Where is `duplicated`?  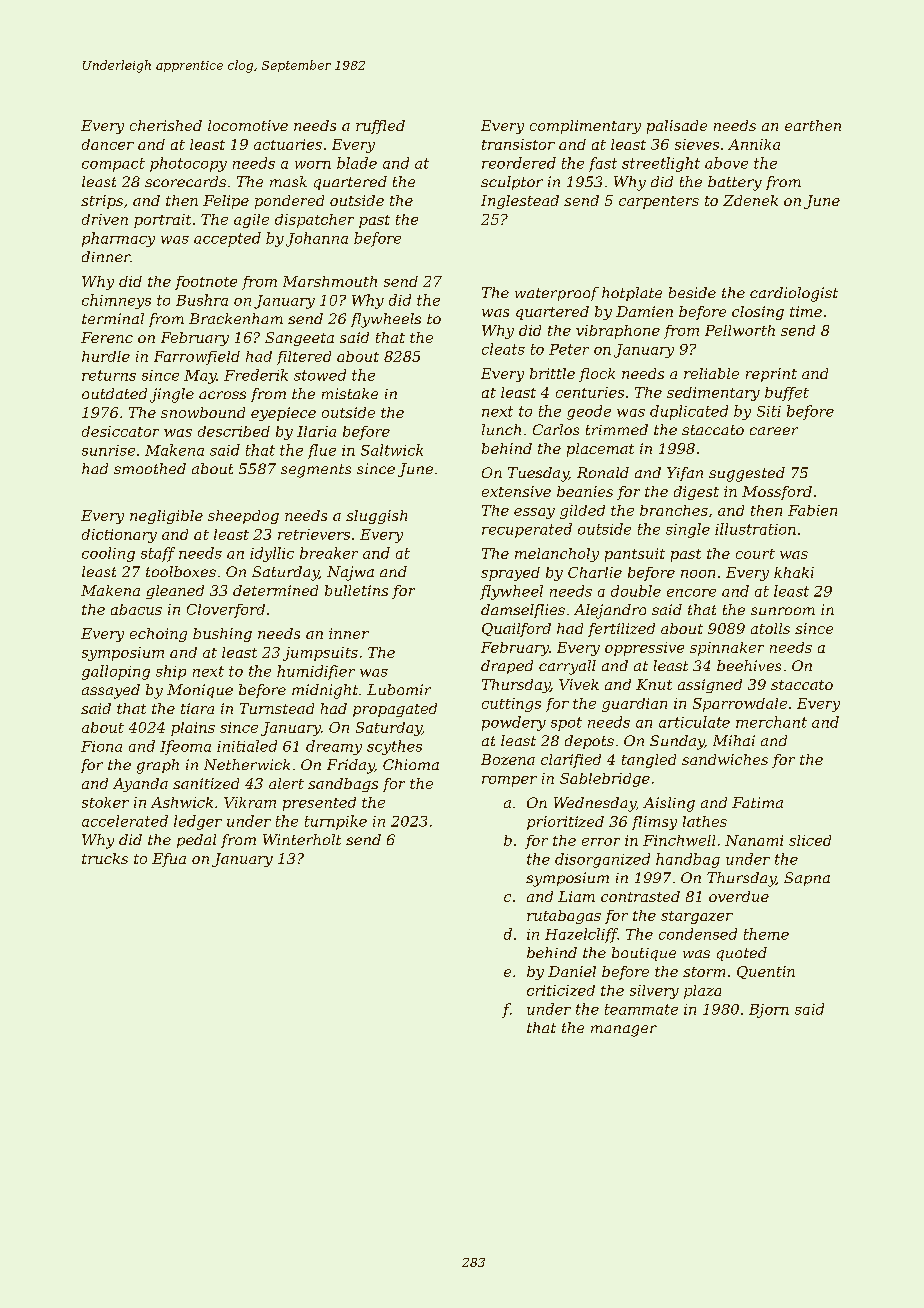 duplicated is located at coordinates (689, 412).
